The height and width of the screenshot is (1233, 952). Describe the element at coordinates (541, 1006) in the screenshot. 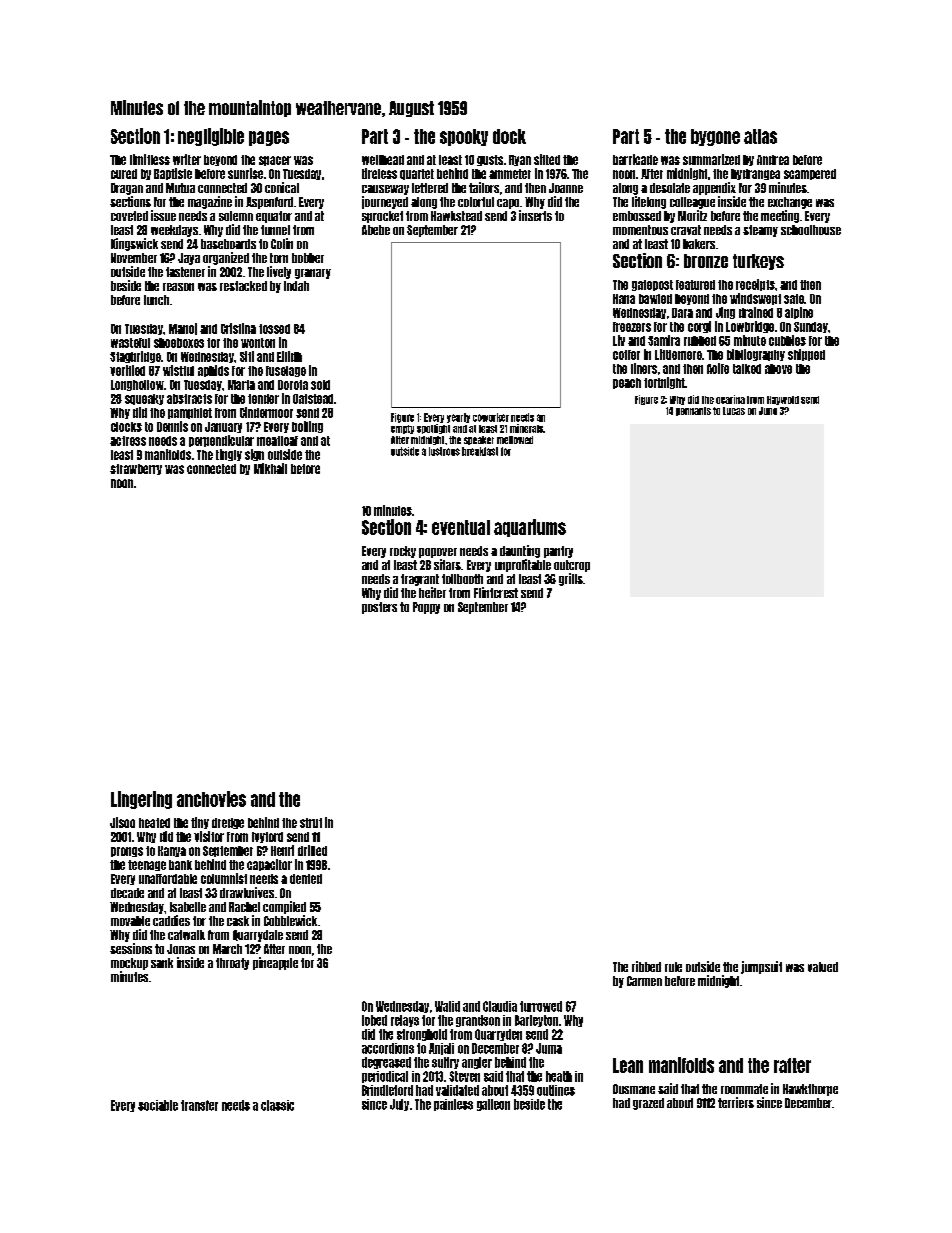

I see `furrowed` at that location.
